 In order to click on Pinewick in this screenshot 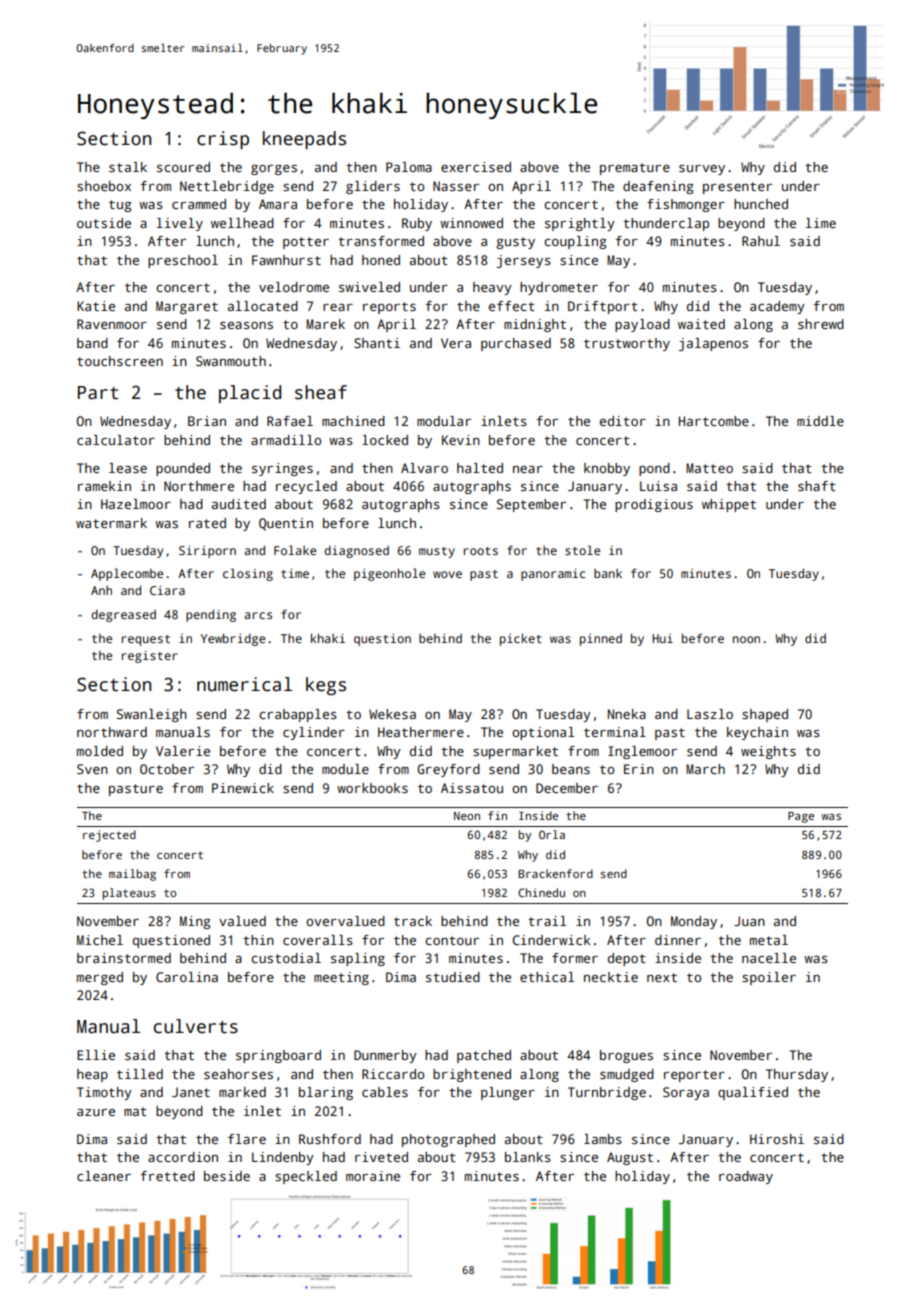, I will do `click(243, 788)`.
